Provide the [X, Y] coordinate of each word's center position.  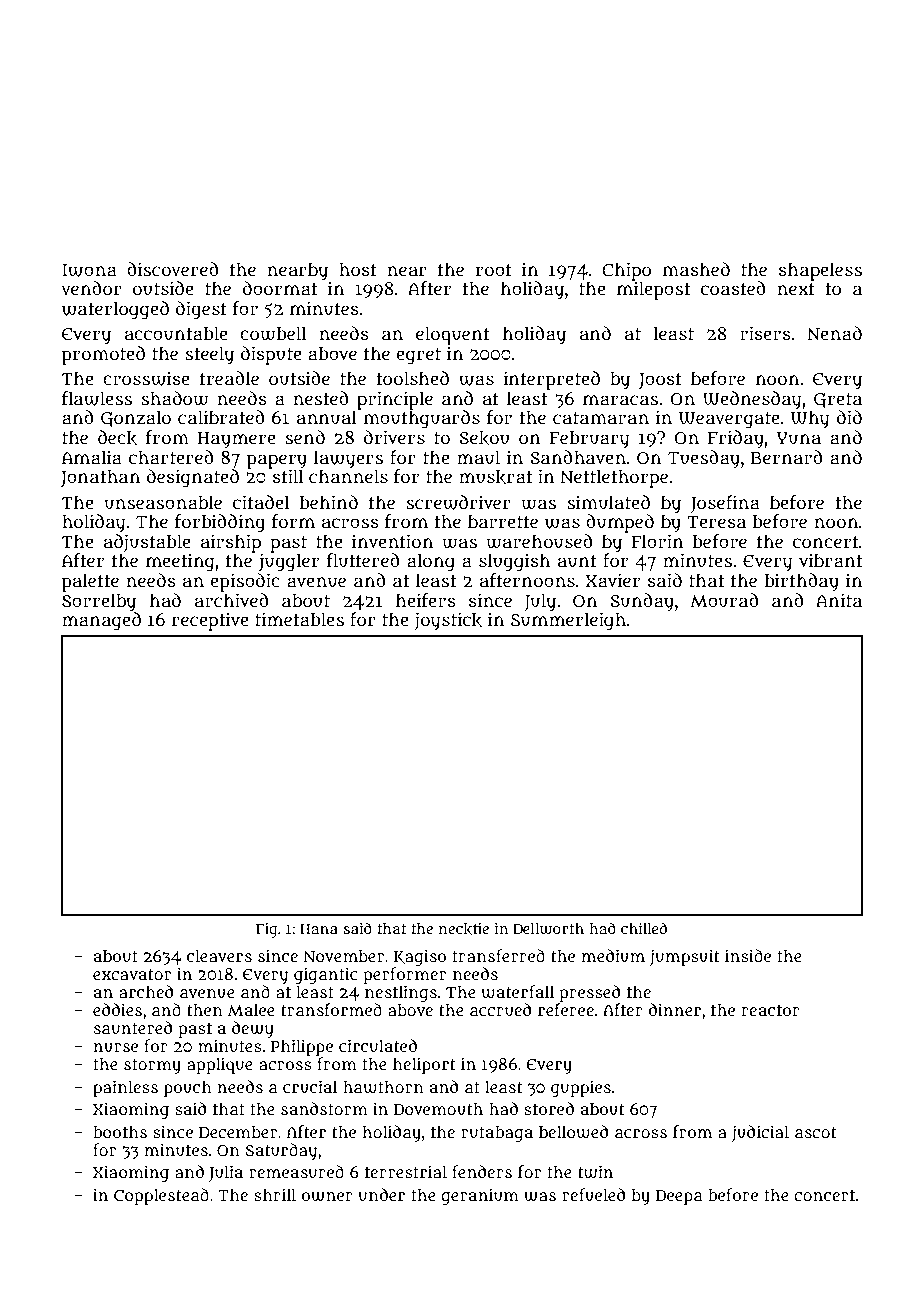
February [589, 440]
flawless [97, 398]
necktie [464, 929]
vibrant [830, 560]
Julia [226, 1173]
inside [748, 955]
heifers [426, 600]
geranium [480, 1197]
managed [101, 621]
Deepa [679, 1197]
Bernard [787, 457]
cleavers [219, 955]
